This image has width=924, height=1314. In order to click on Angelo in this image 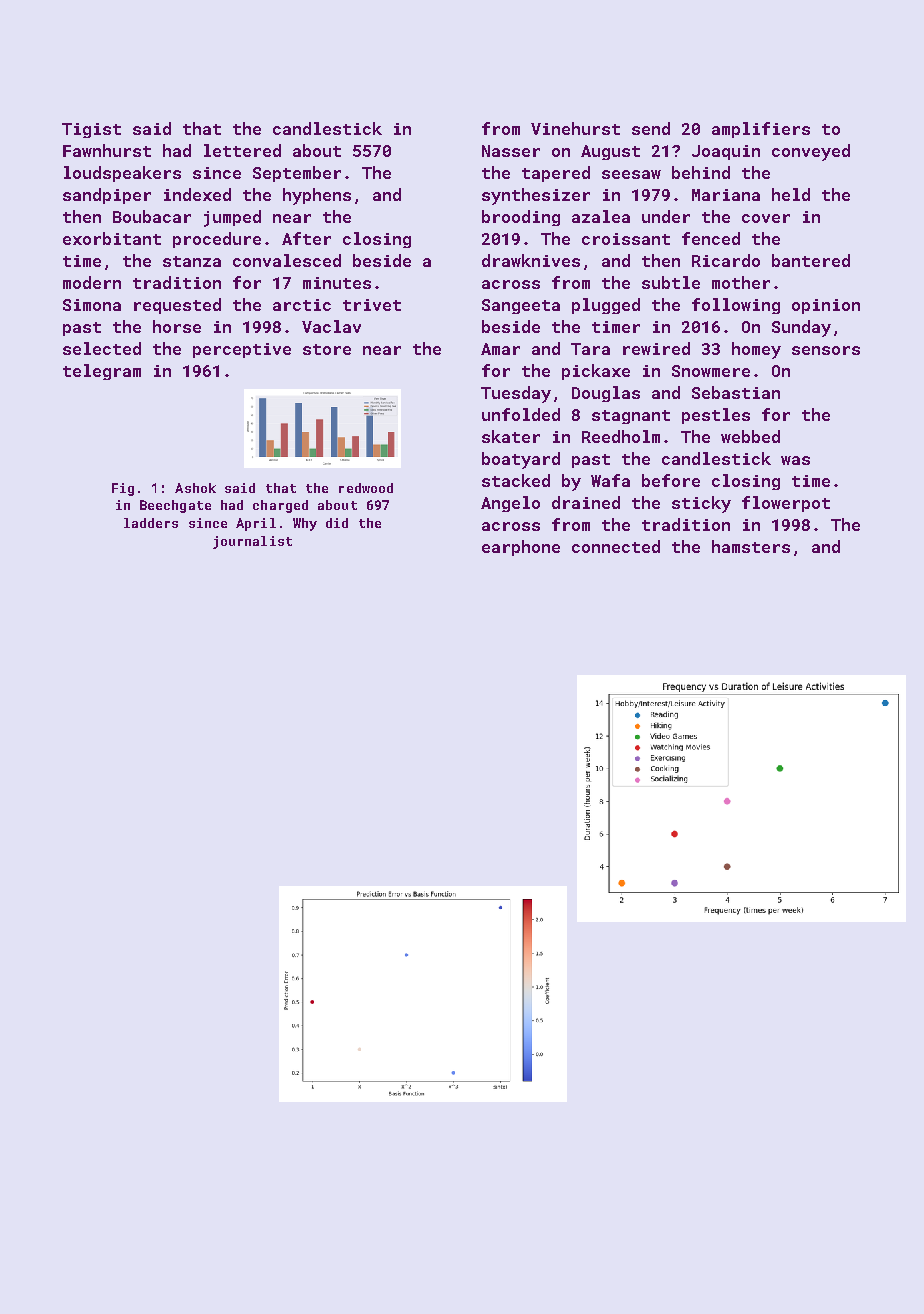, I will do `click(510, 504)`.
